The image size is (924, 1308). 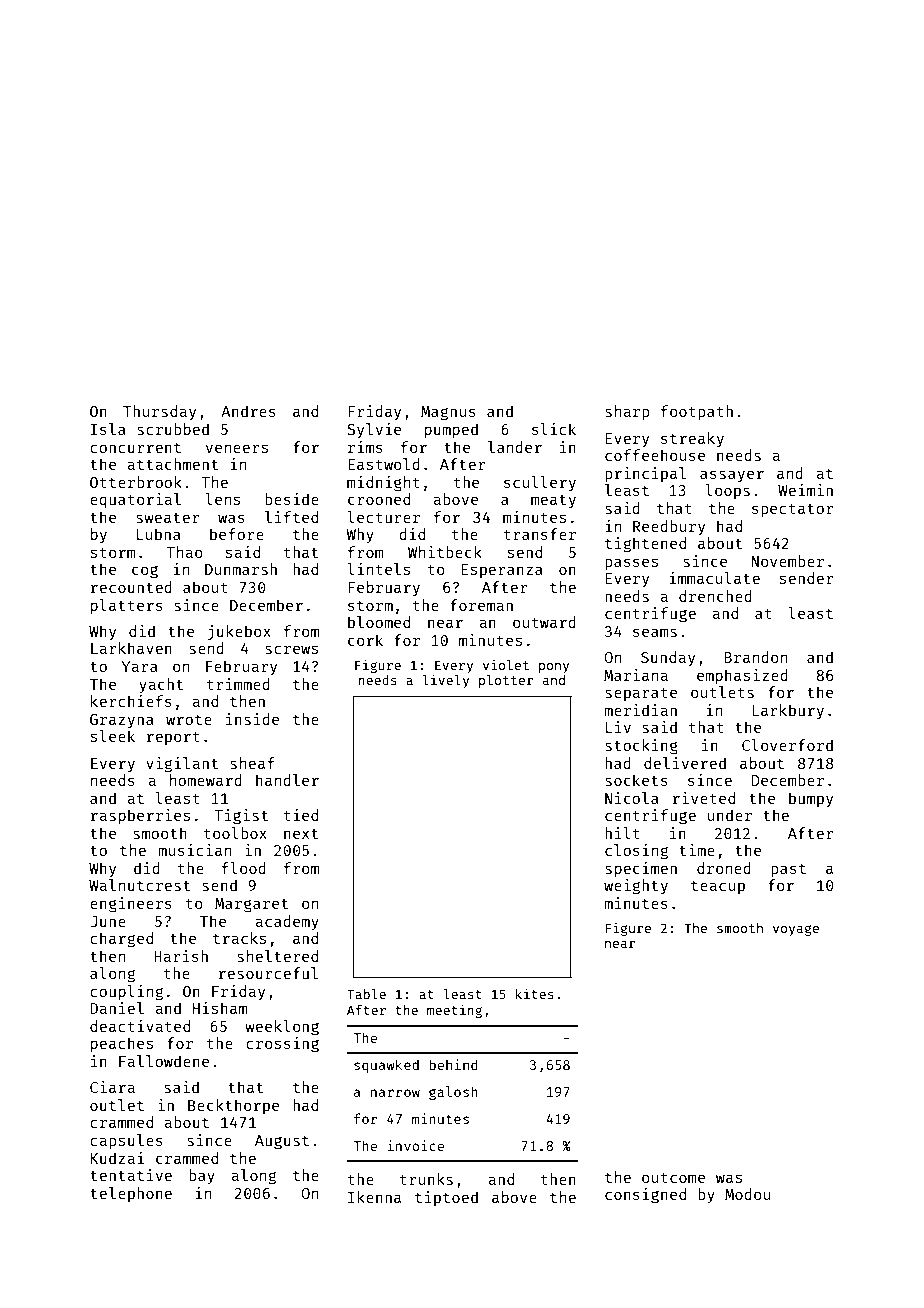 What do you see at coordinates (189, 720) in the screenshot?
I see `wrote` at bounding box center [189, 720].
